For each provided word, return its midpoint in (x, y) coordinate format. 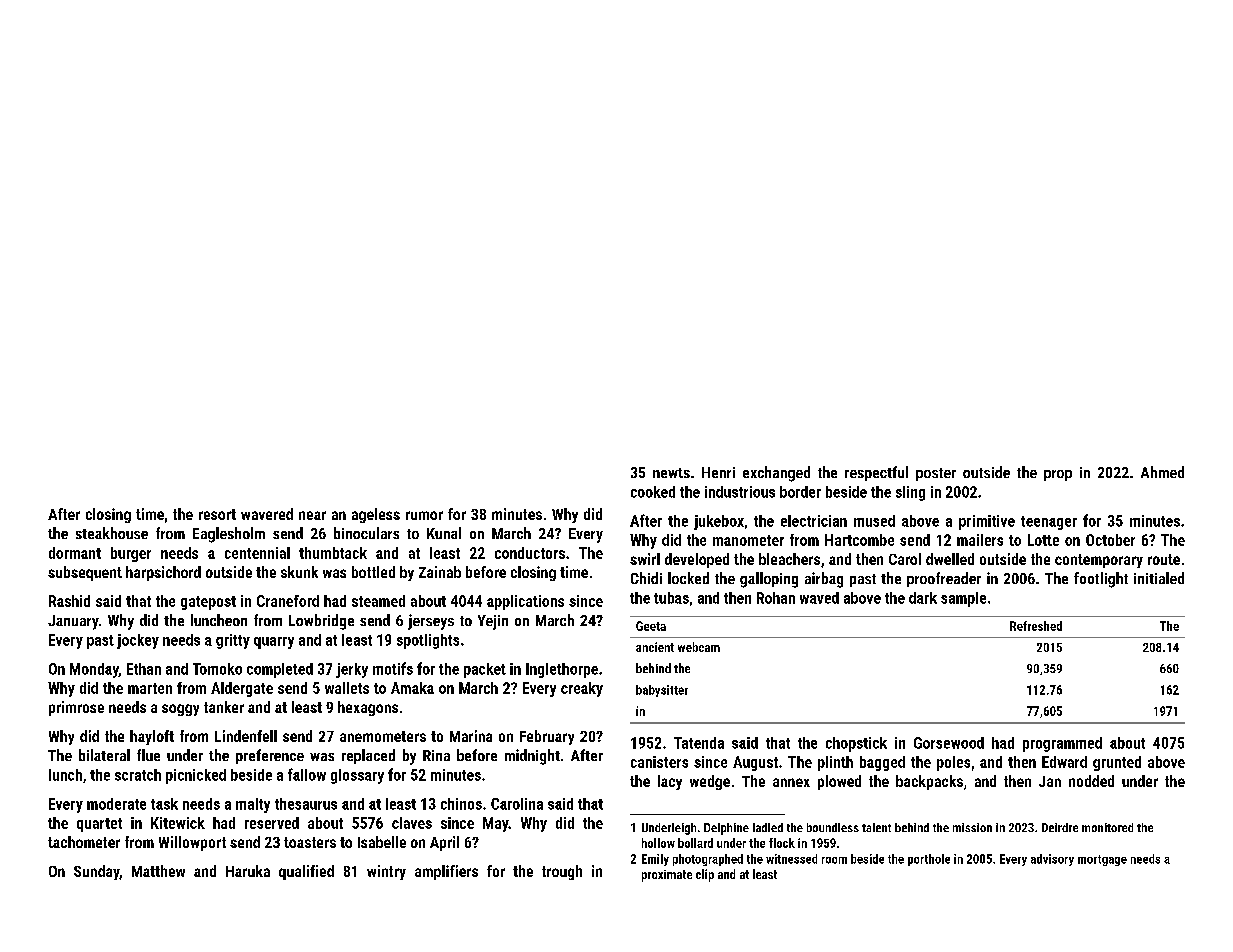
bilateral (104, 755)
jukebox (719, 522)
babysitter (662, 691)
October (1110, 540)
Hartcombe (859, 540)
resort (217, 514)
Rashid (69, 601)
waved (819, 598)
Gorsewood (949, 743)
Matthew (158, 871)
